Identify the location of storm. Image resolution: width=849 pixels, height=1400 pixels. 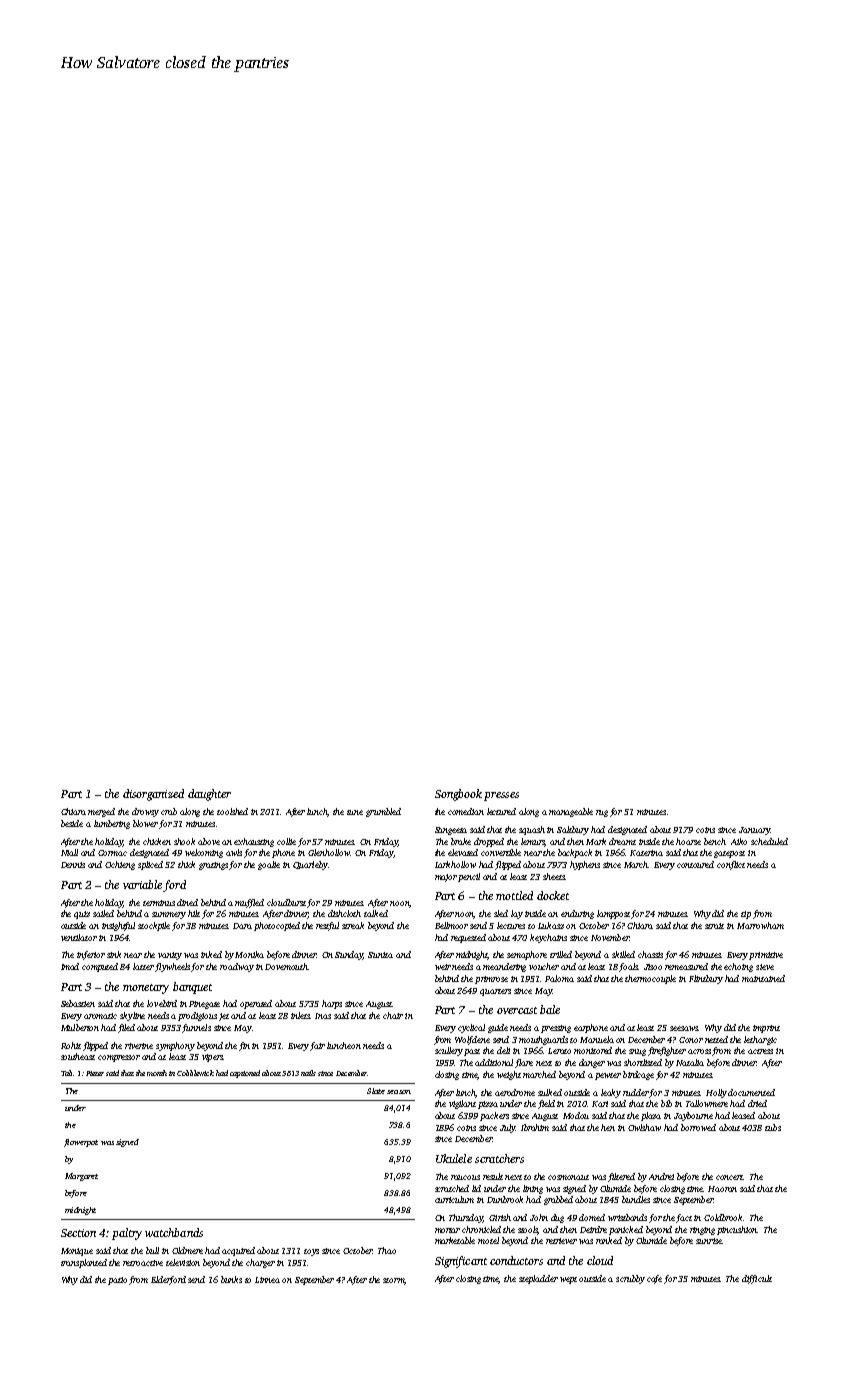
(393, 1280).
